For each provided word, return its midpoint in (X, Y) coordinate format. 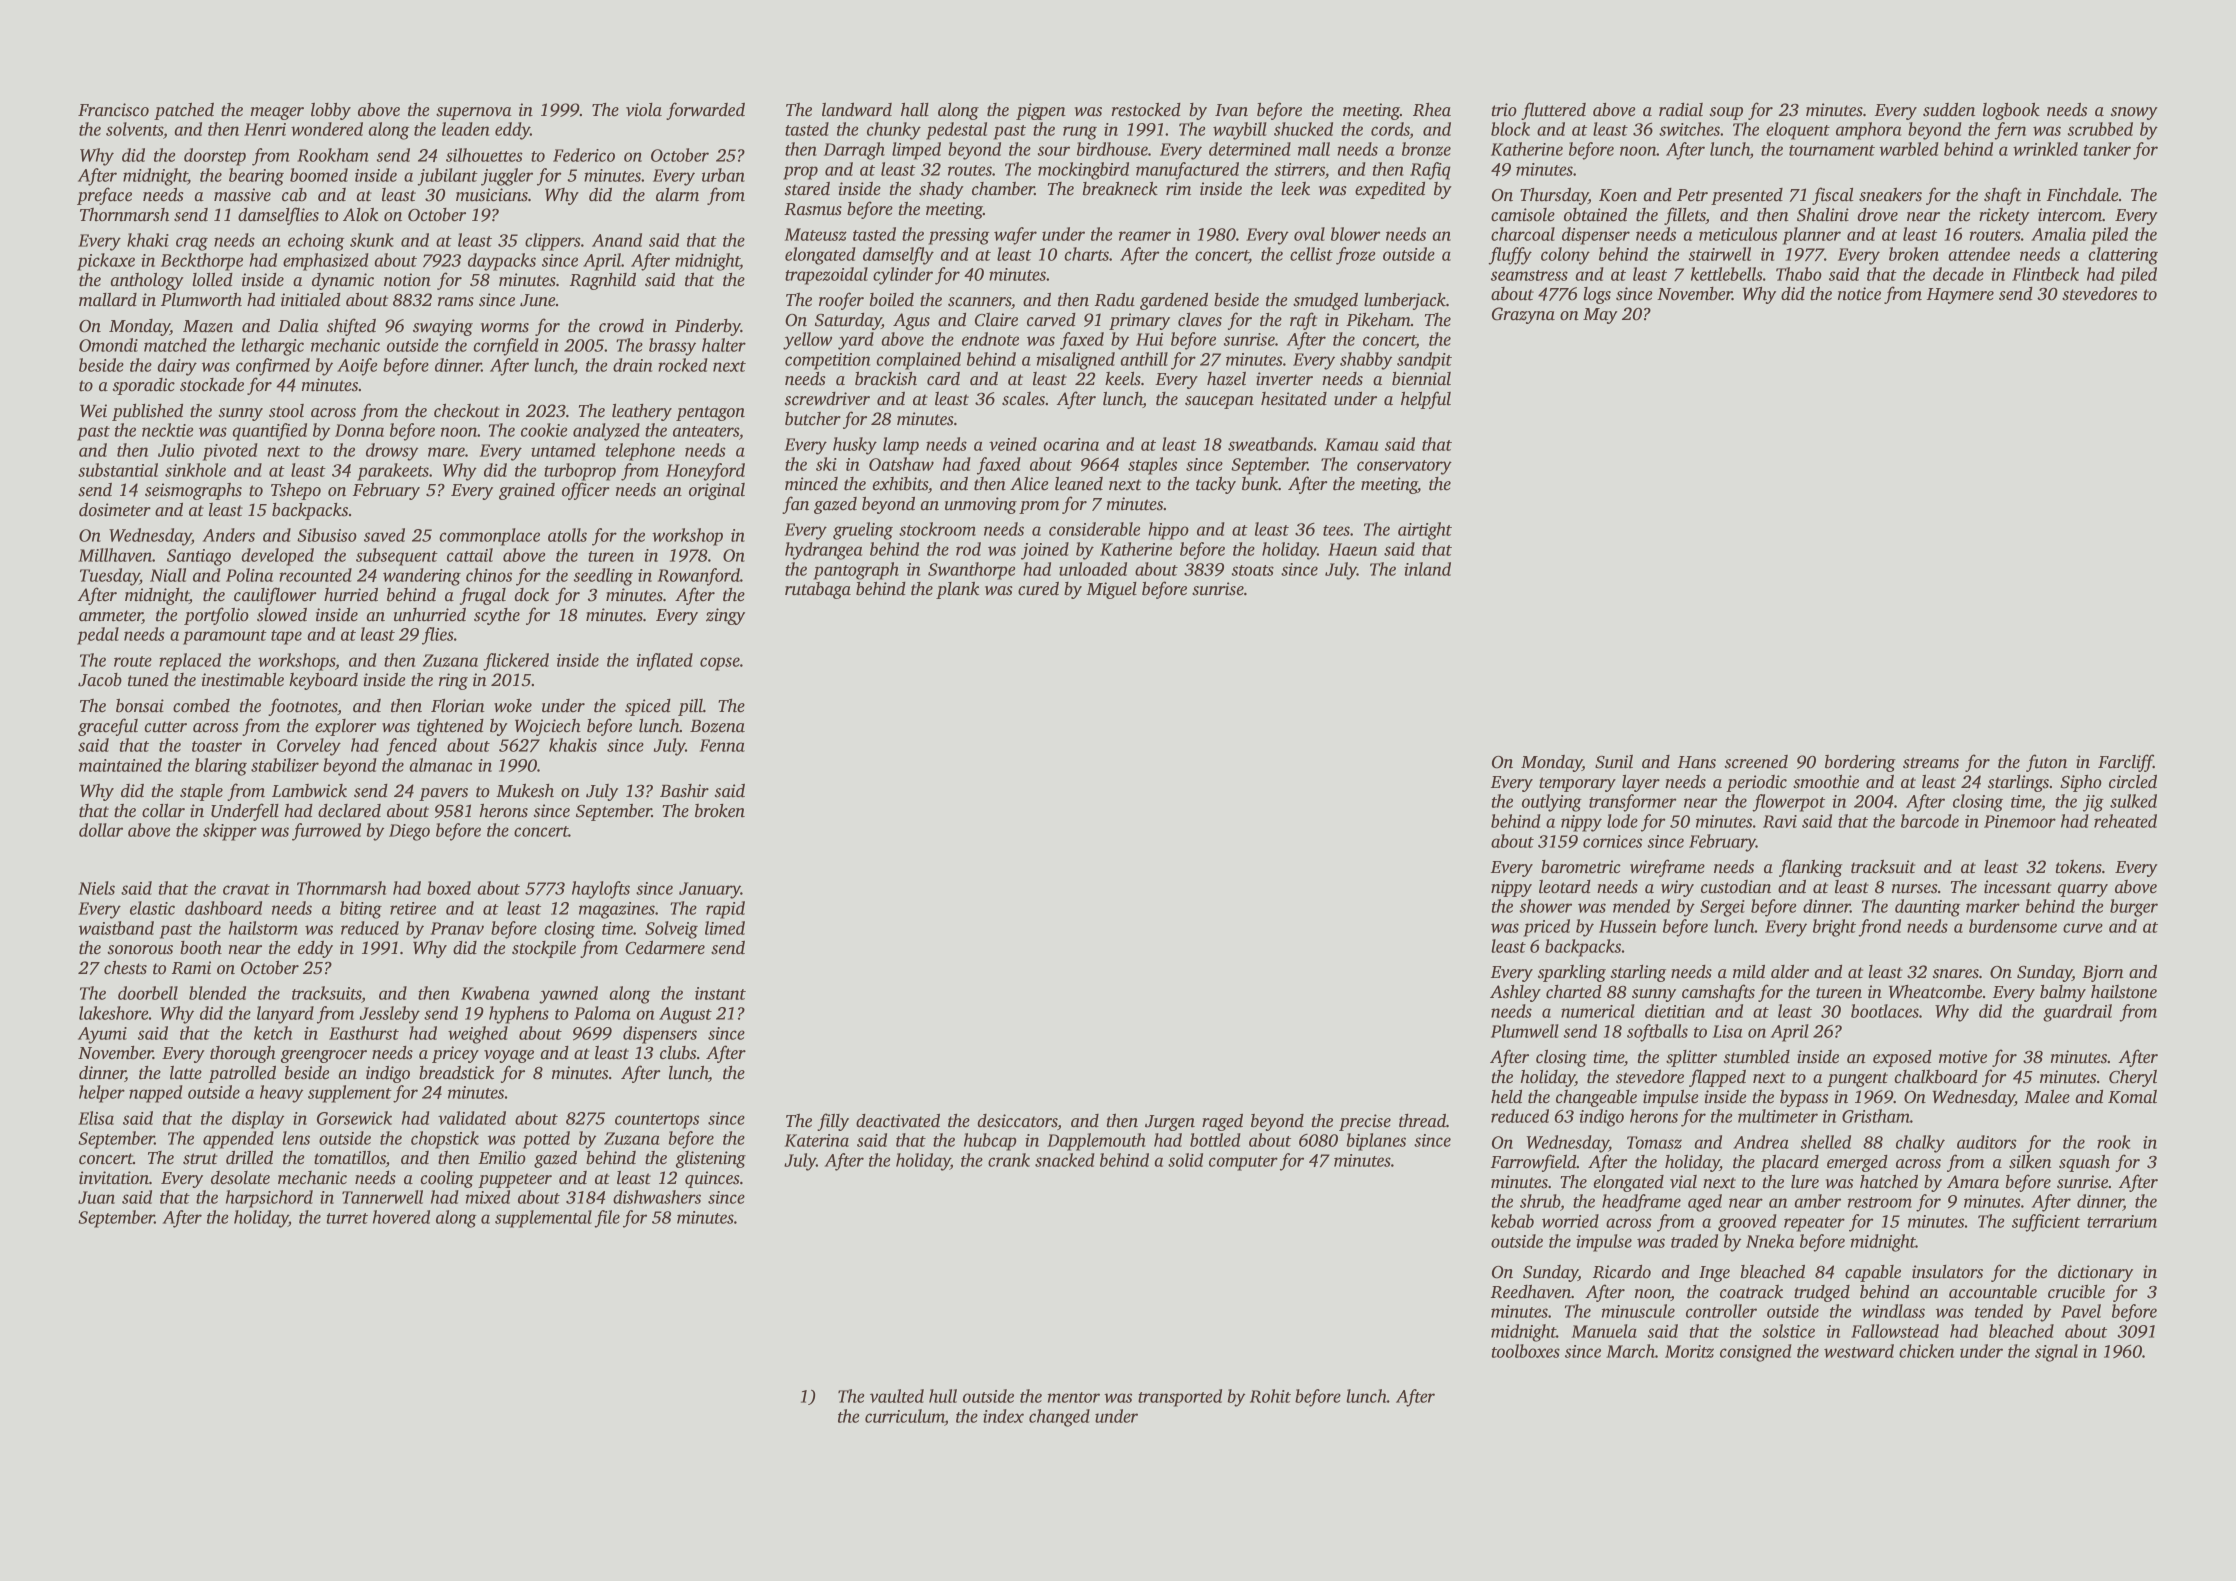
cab (294, 195)
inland (1427, 569)
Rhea (1432, 110)
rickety (2004, 216)
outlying (1552, 803)
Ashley (1515, 993)
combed (201, 706)
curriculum (905, 1416)
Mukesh (525, 791)
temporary (1577, 784)
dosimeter (115, 510)
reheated (2125, 821)
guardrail (2077, 1013)
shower (1546, 906)
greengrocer (324, 1056)
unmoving (981, 505)
